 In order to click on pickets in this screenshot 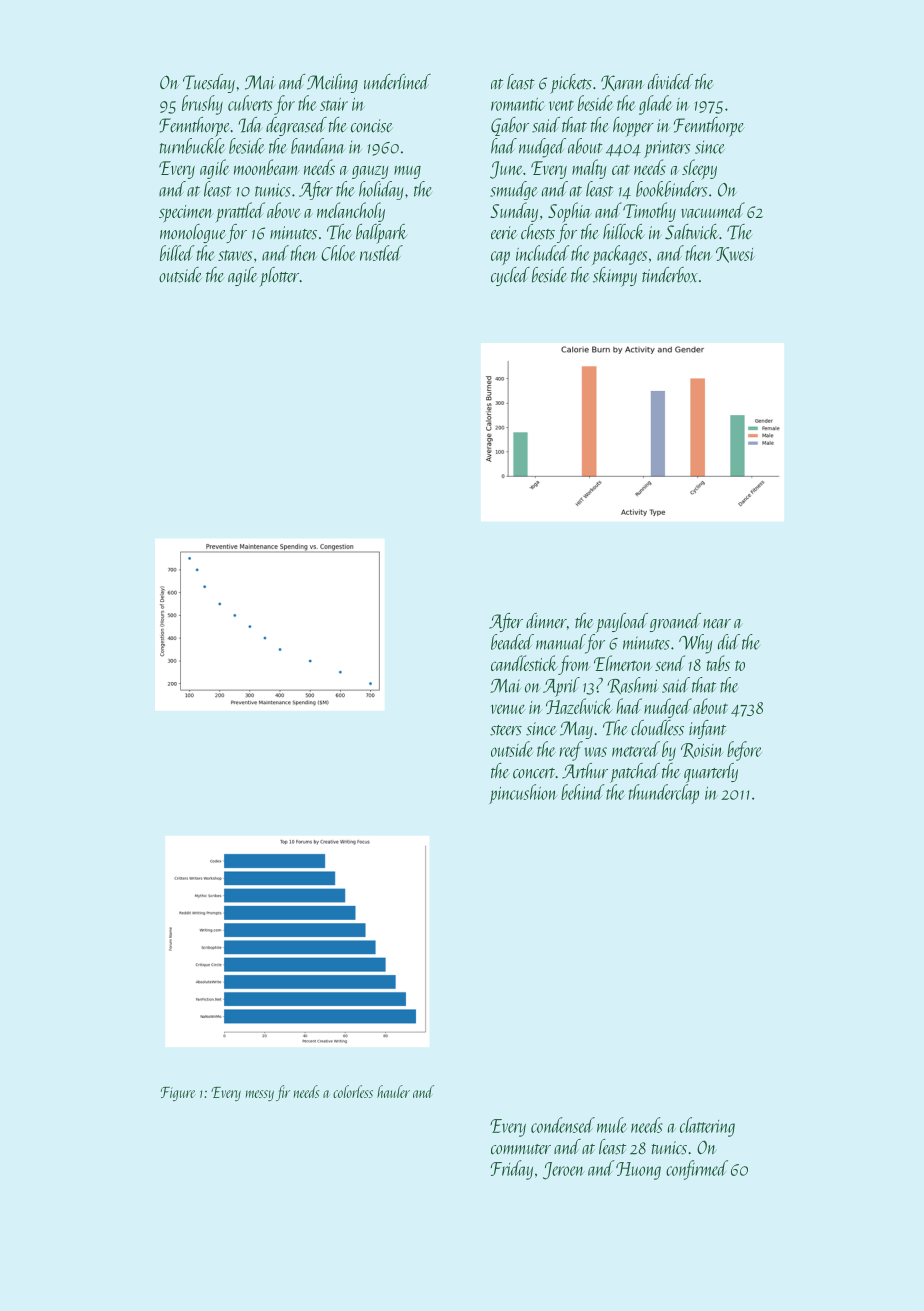, I will do `click(571, 84)`.
